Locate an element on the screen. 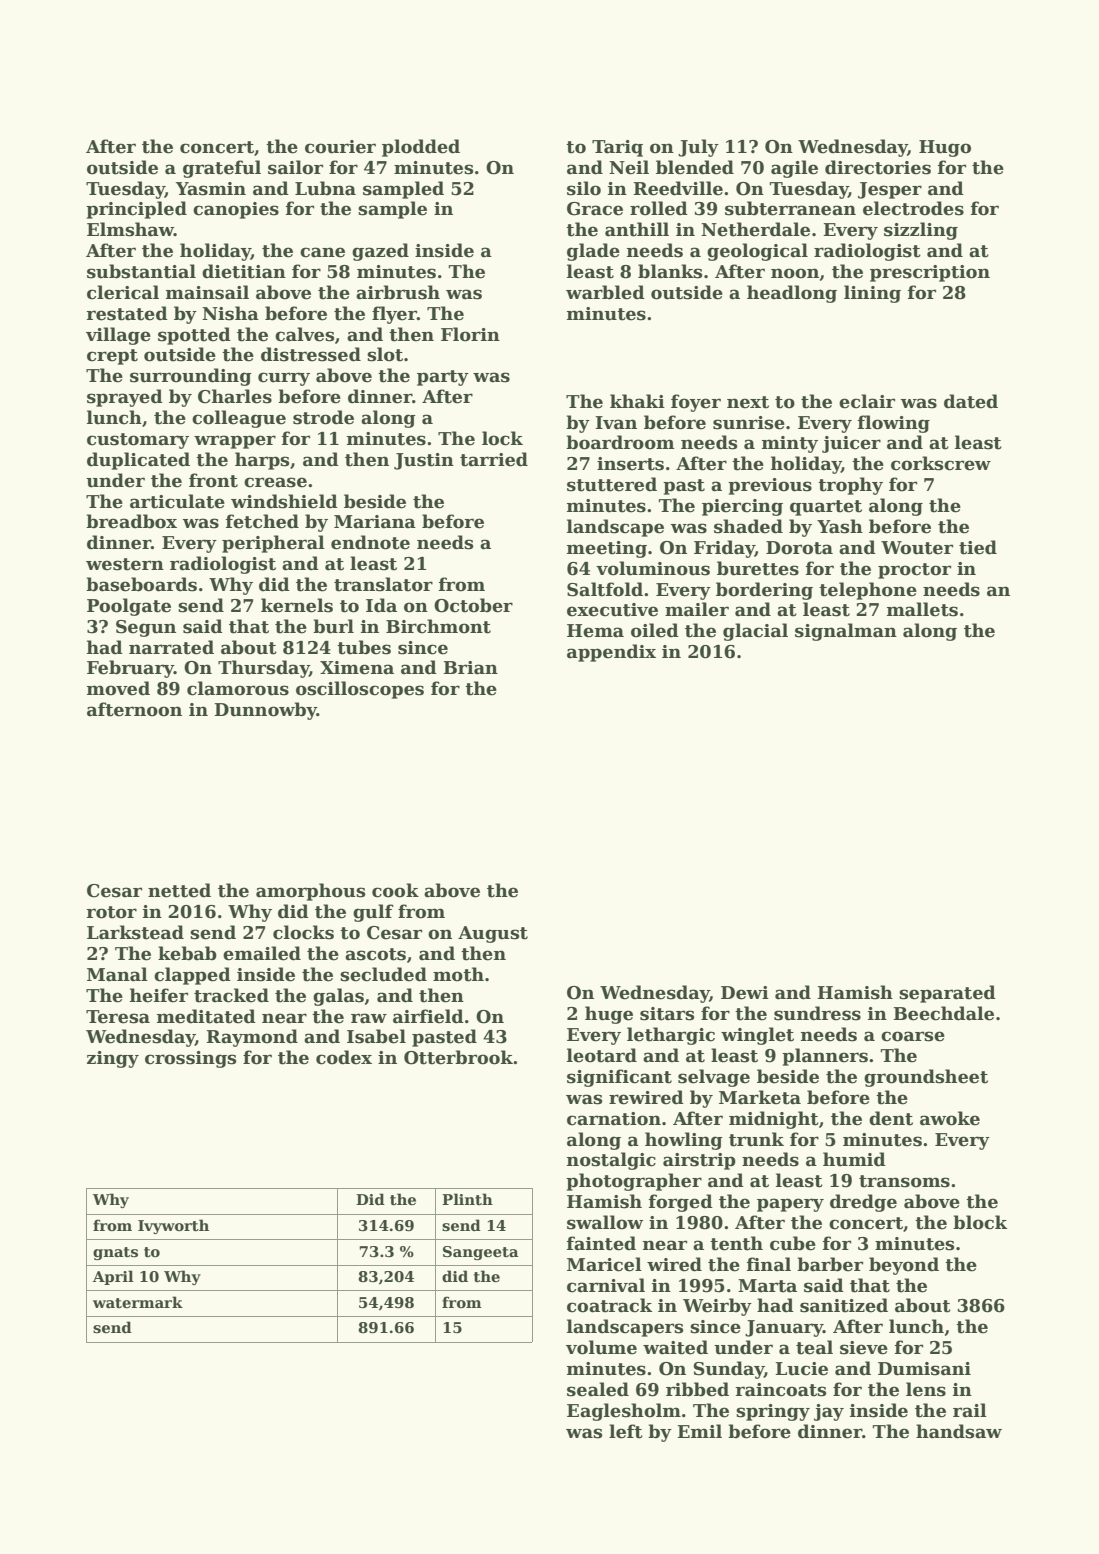 The width and height of the screenshot is (1099, 1554). watermark is located at coordinates (138, 1302).
